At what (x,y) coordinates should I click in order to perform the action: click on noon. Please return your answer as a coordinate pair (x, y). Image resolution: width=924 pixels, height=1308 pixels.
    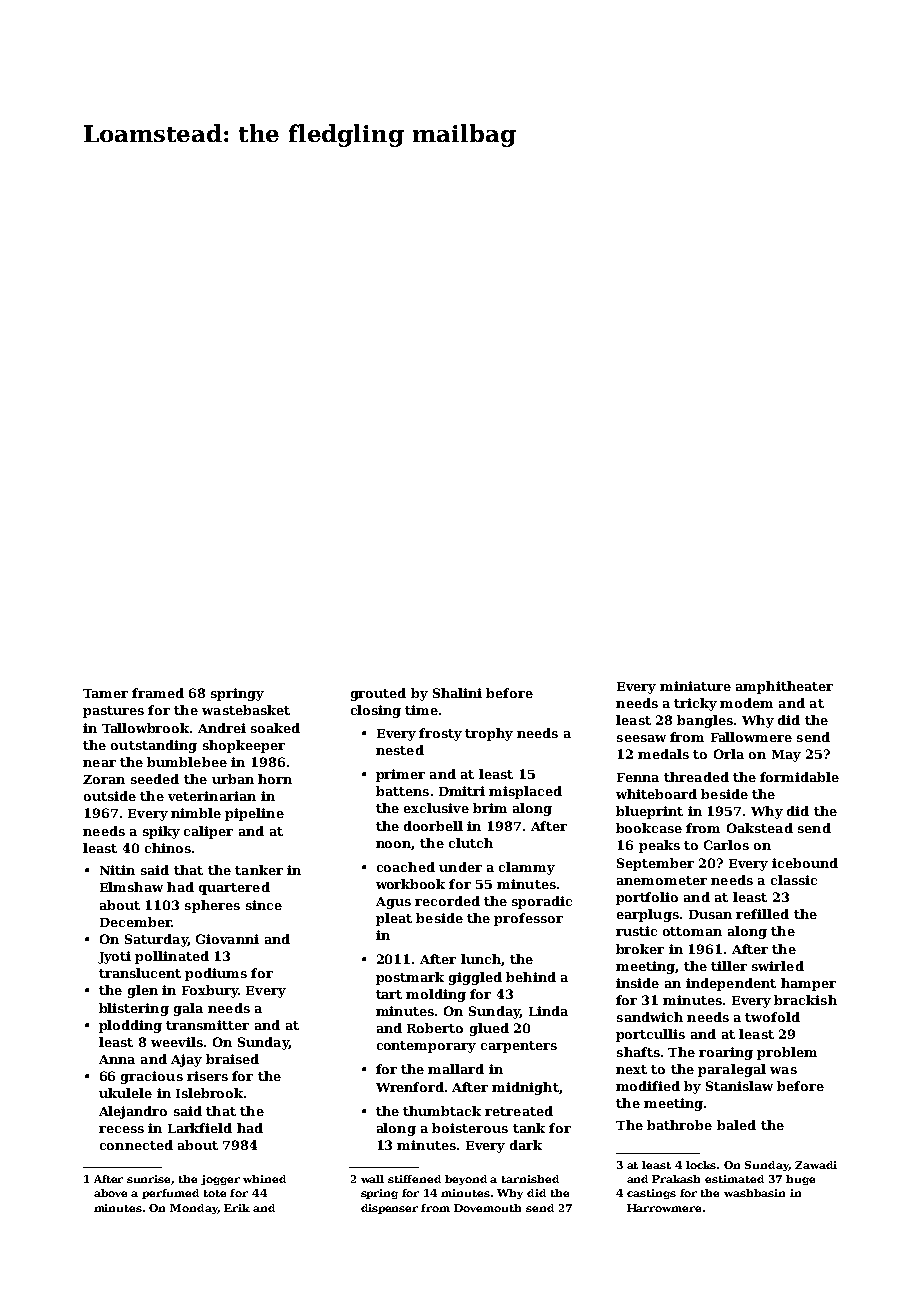
    Looking at the image, I should click on (393, 844).
